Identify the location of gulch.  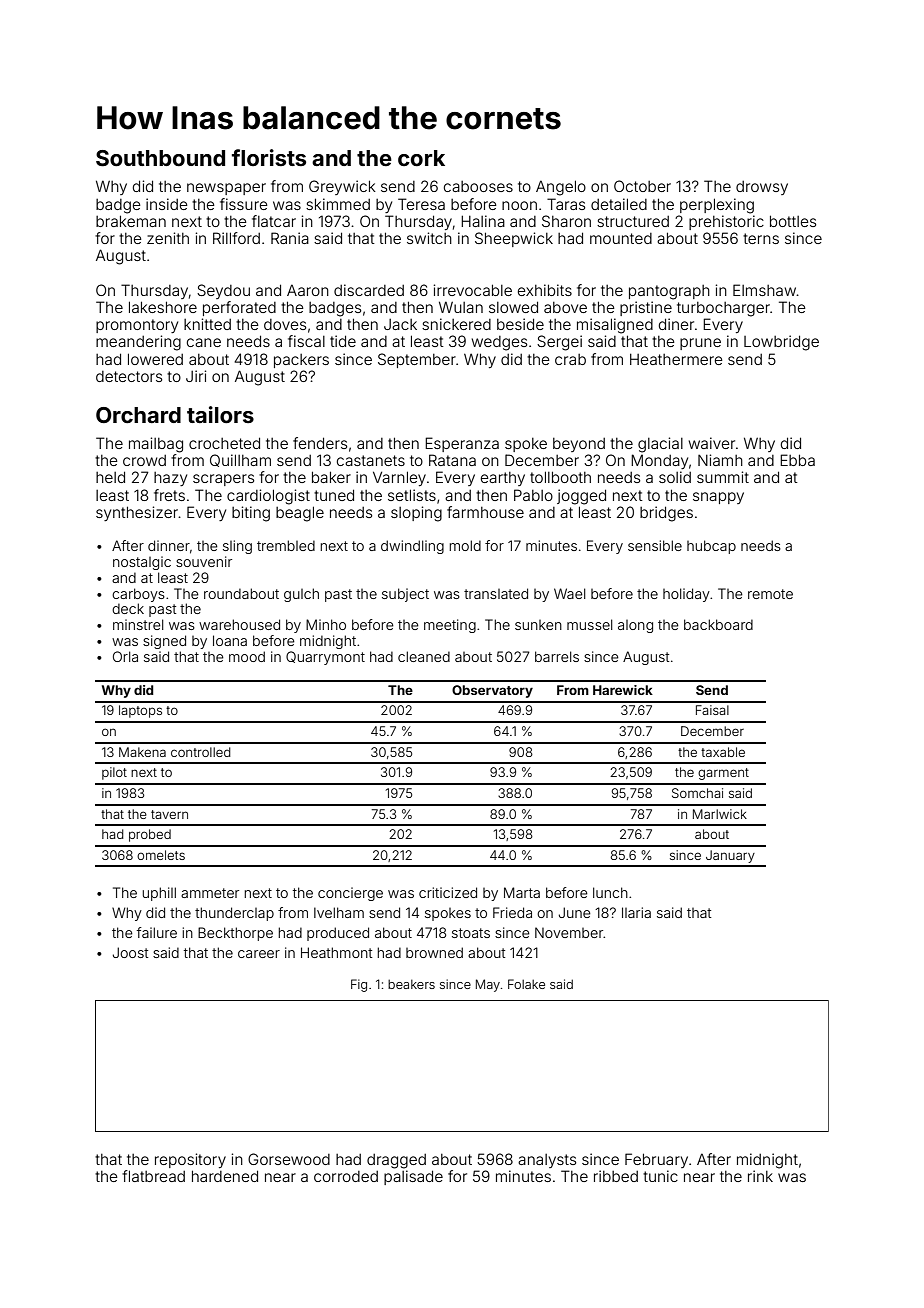
(301, 595).
